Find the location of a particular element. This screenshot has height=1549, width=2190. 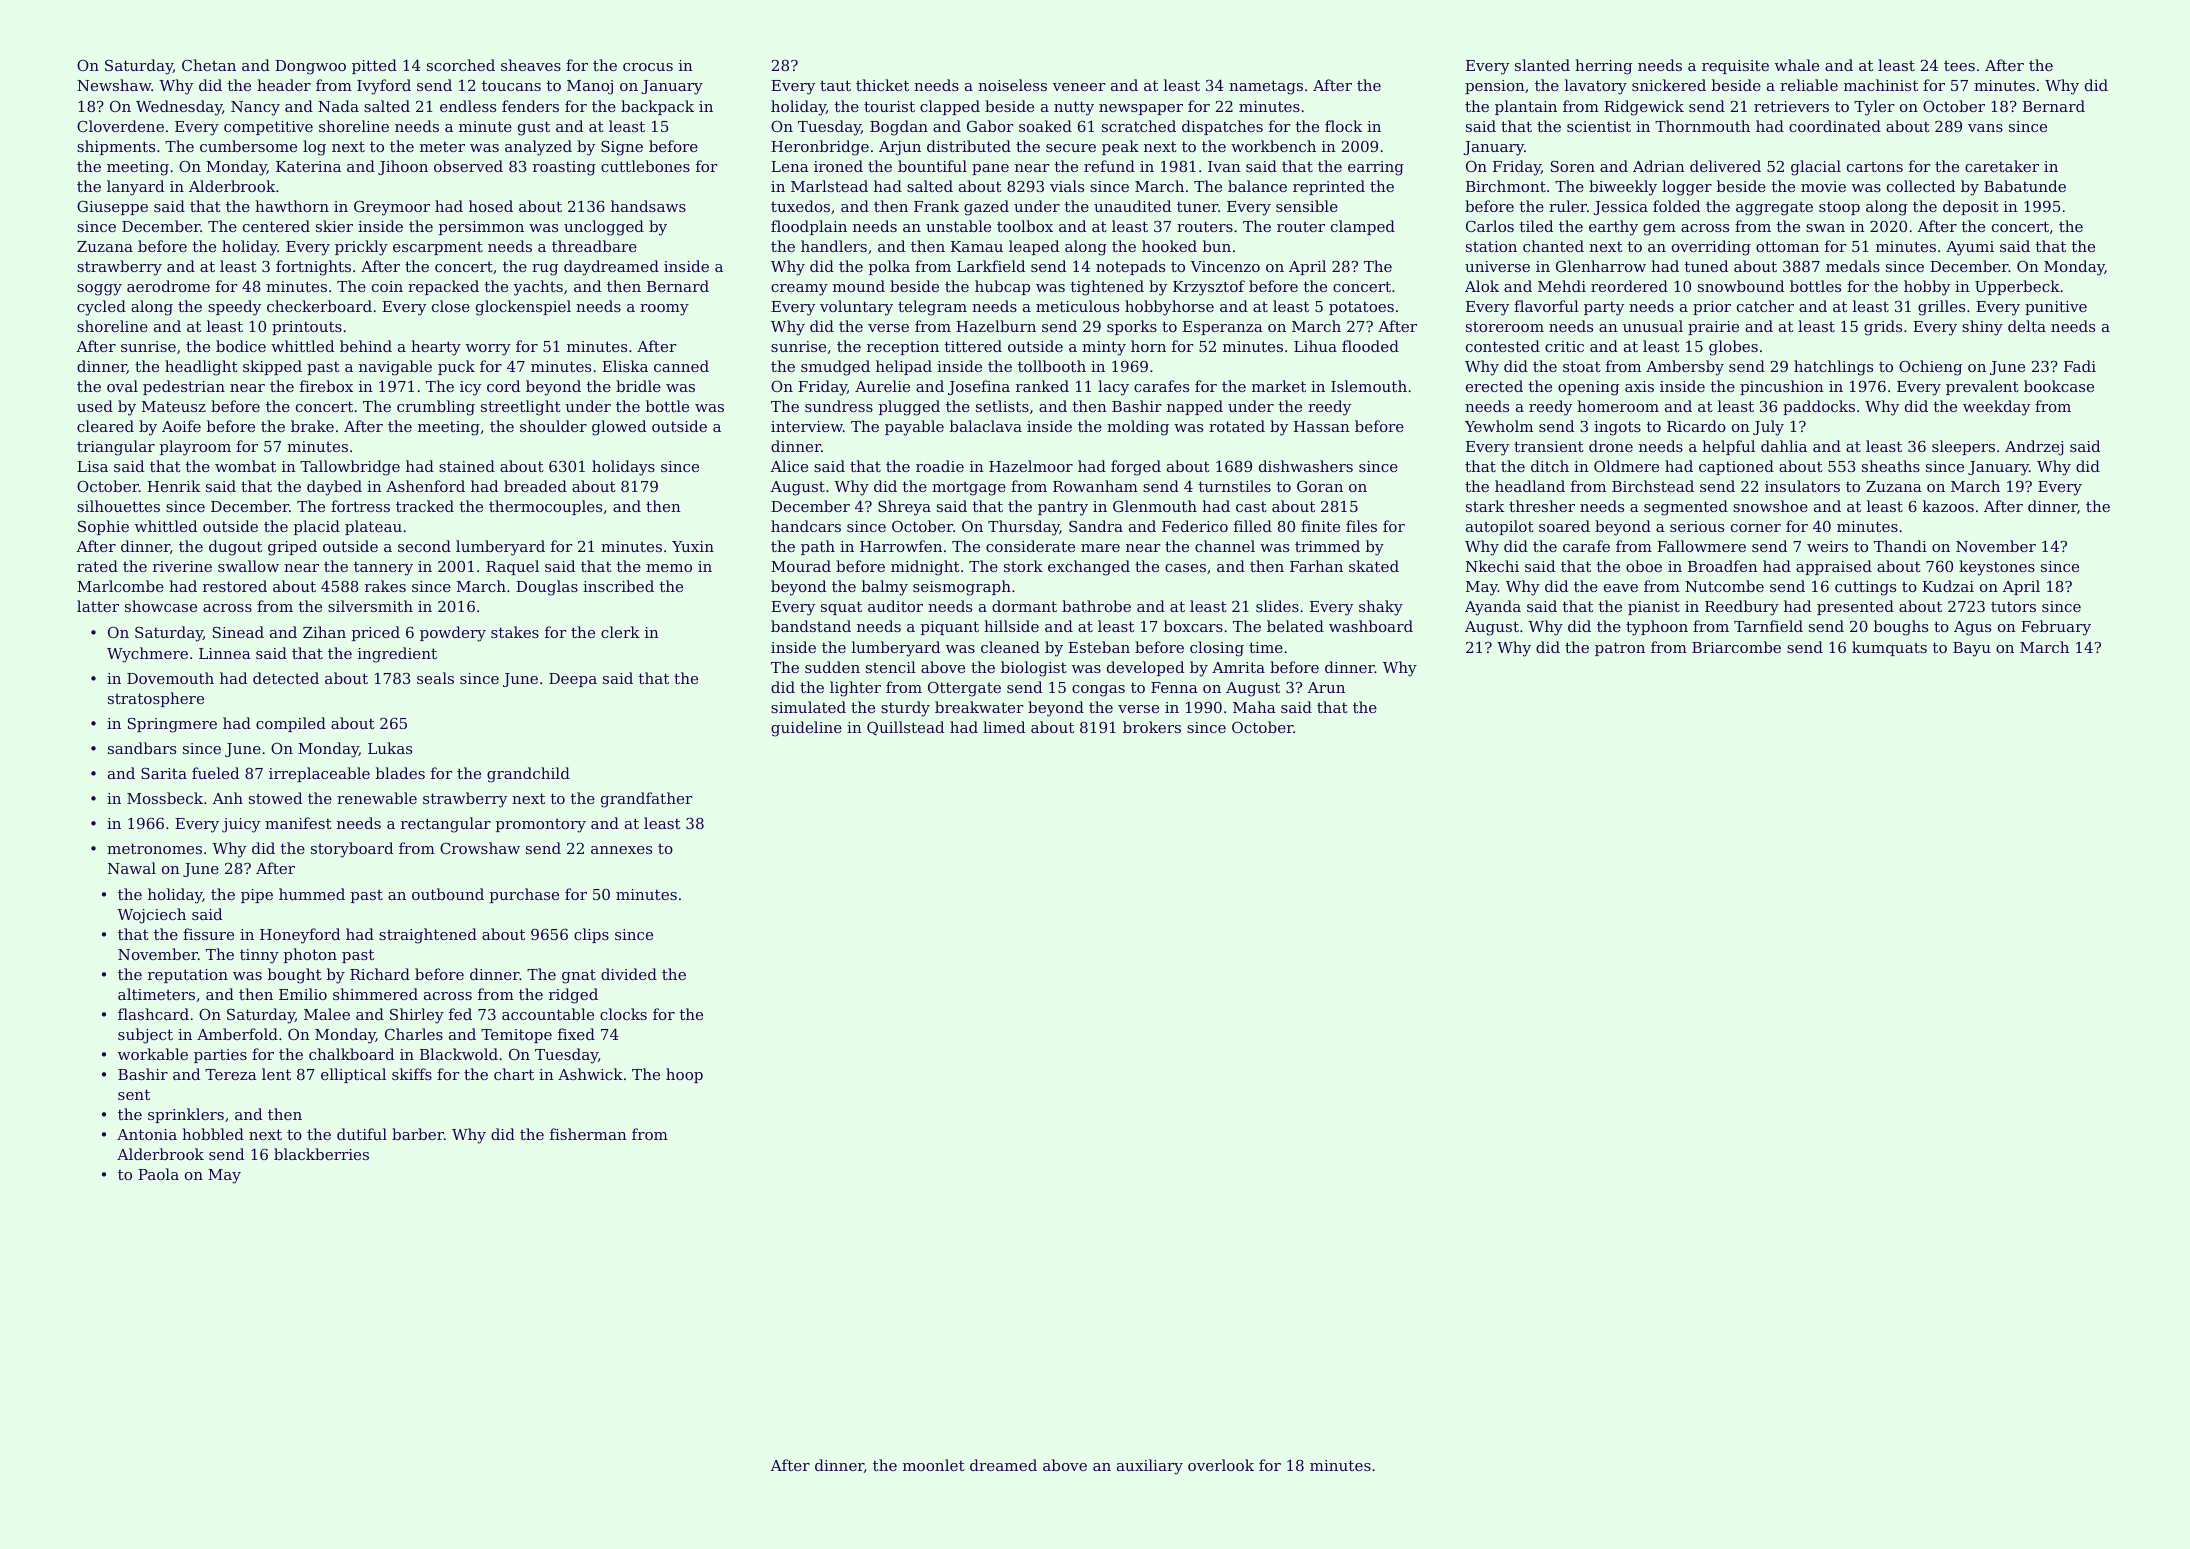

overlook is located at coordinates (1221, 1465).
